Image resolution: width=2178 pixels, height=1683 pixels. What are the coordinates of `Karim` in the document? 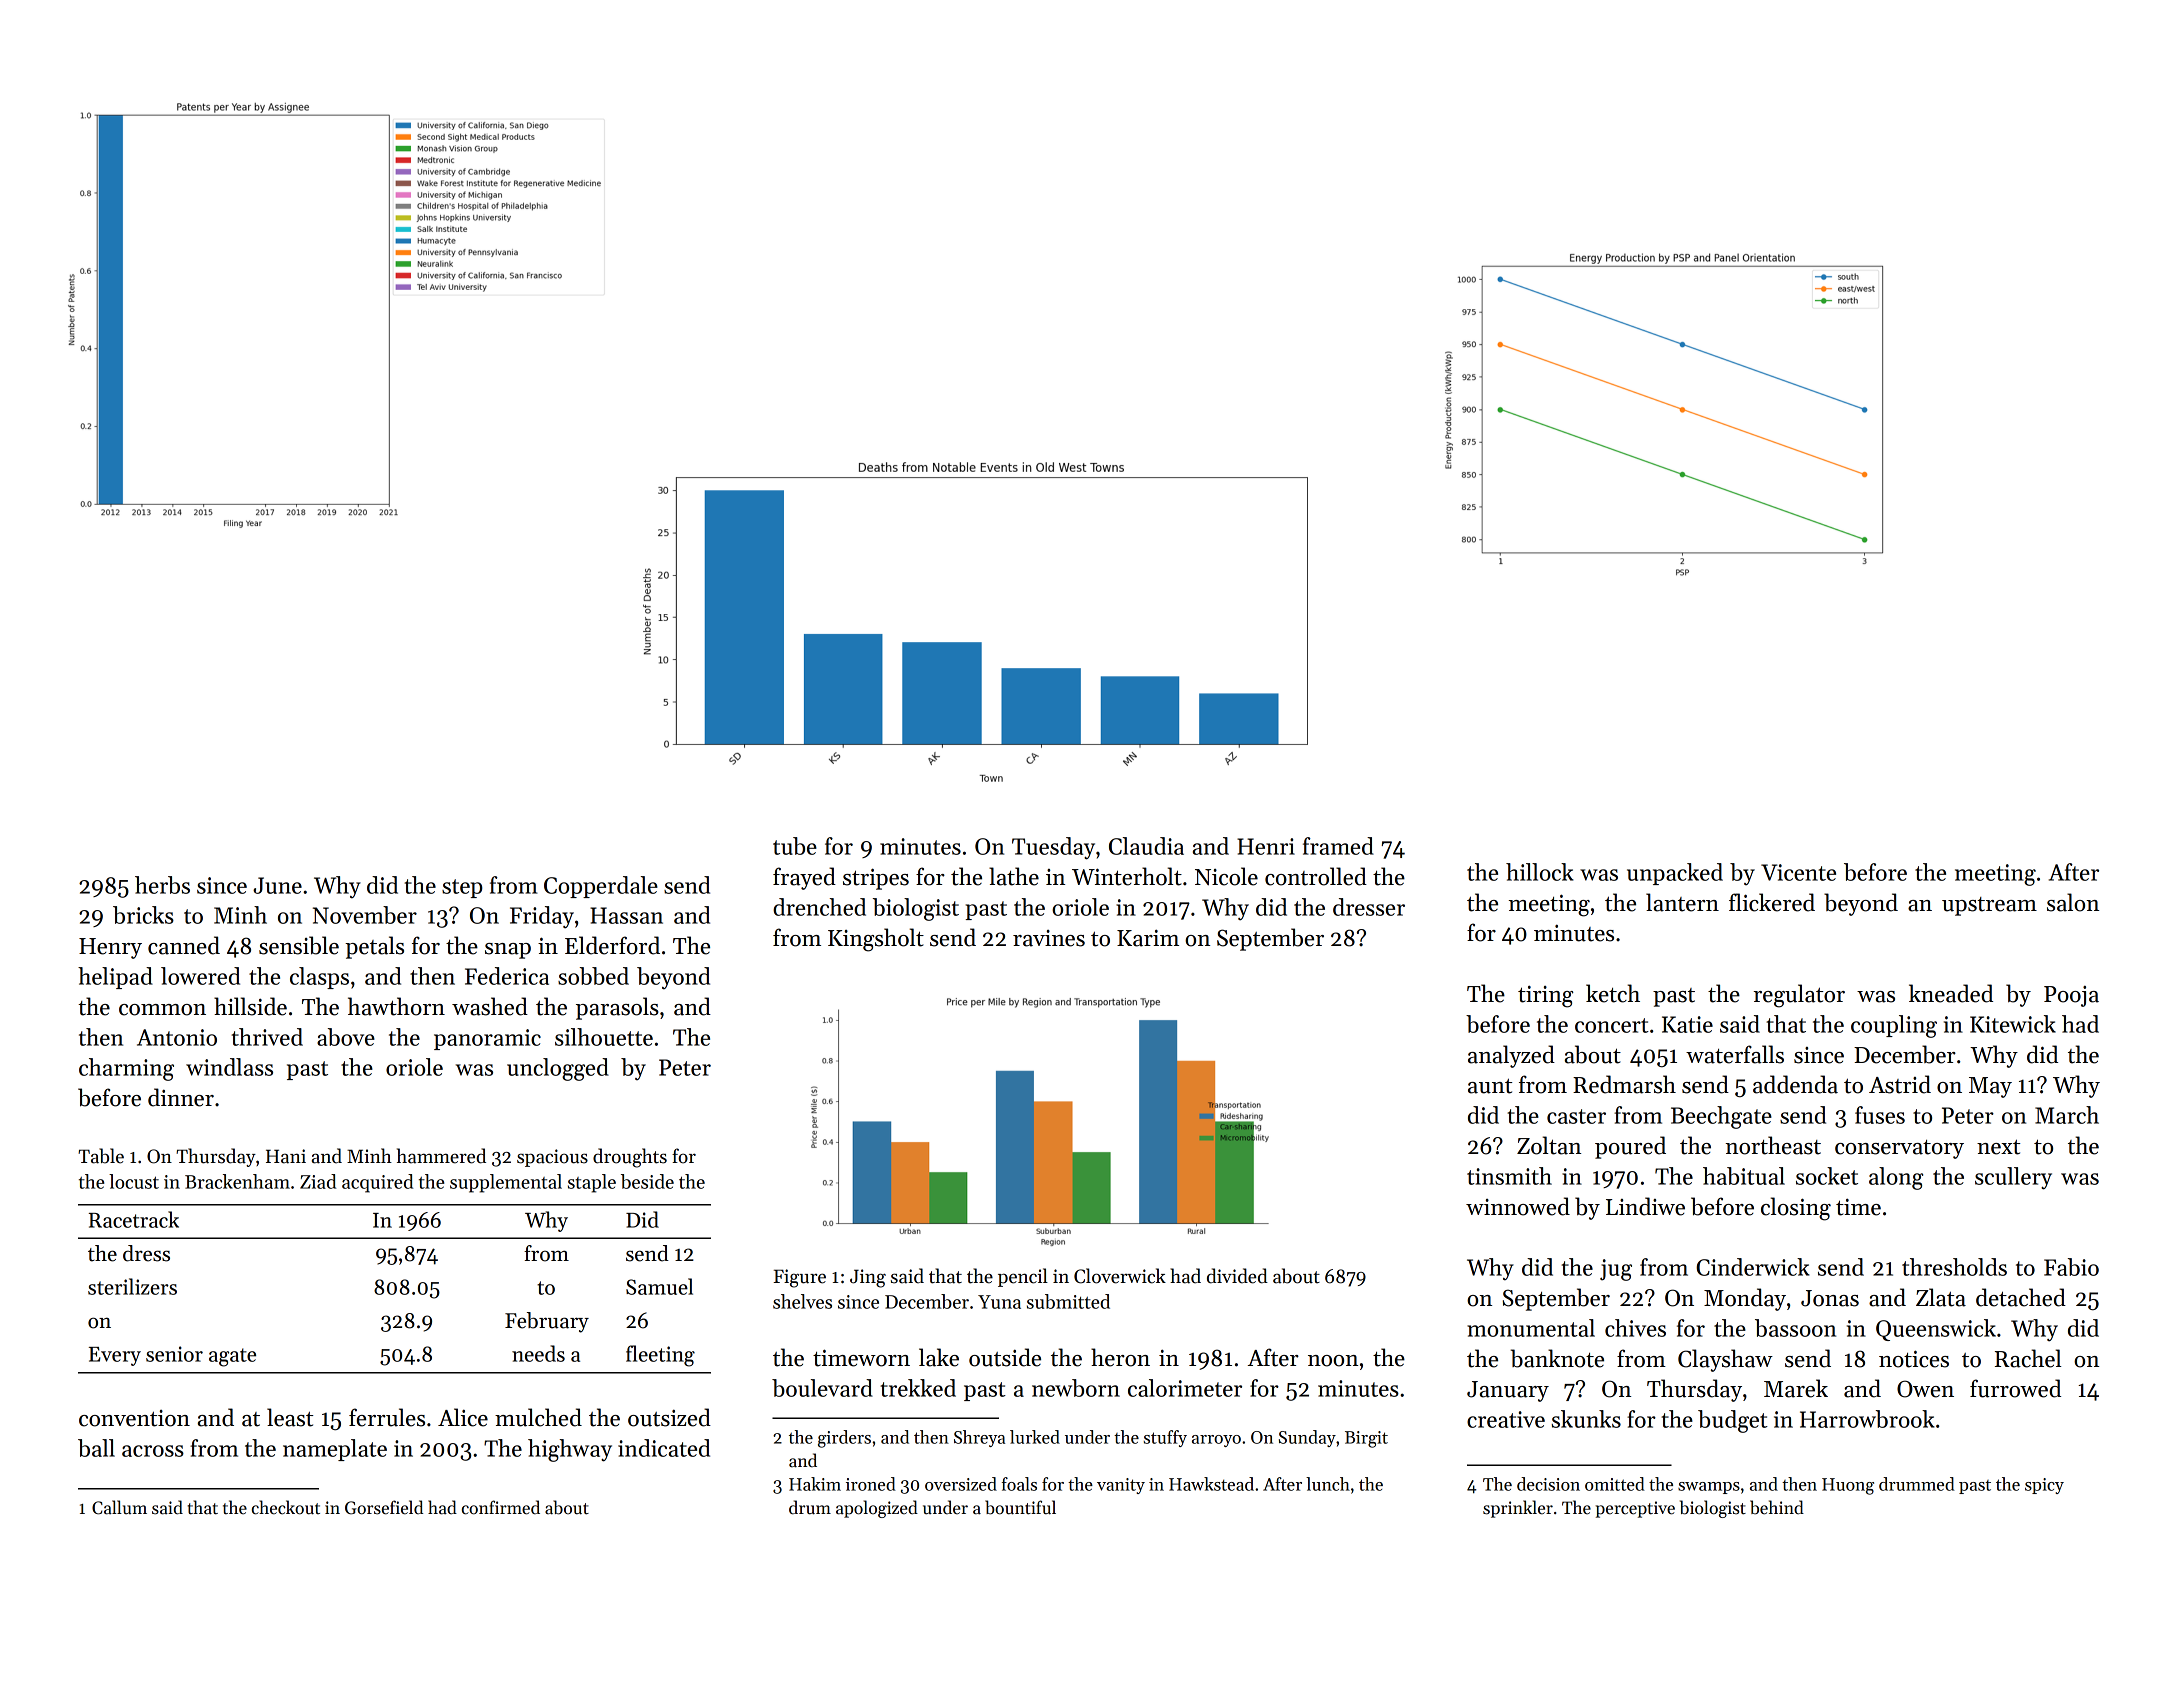 It's located at (1148, 938).
